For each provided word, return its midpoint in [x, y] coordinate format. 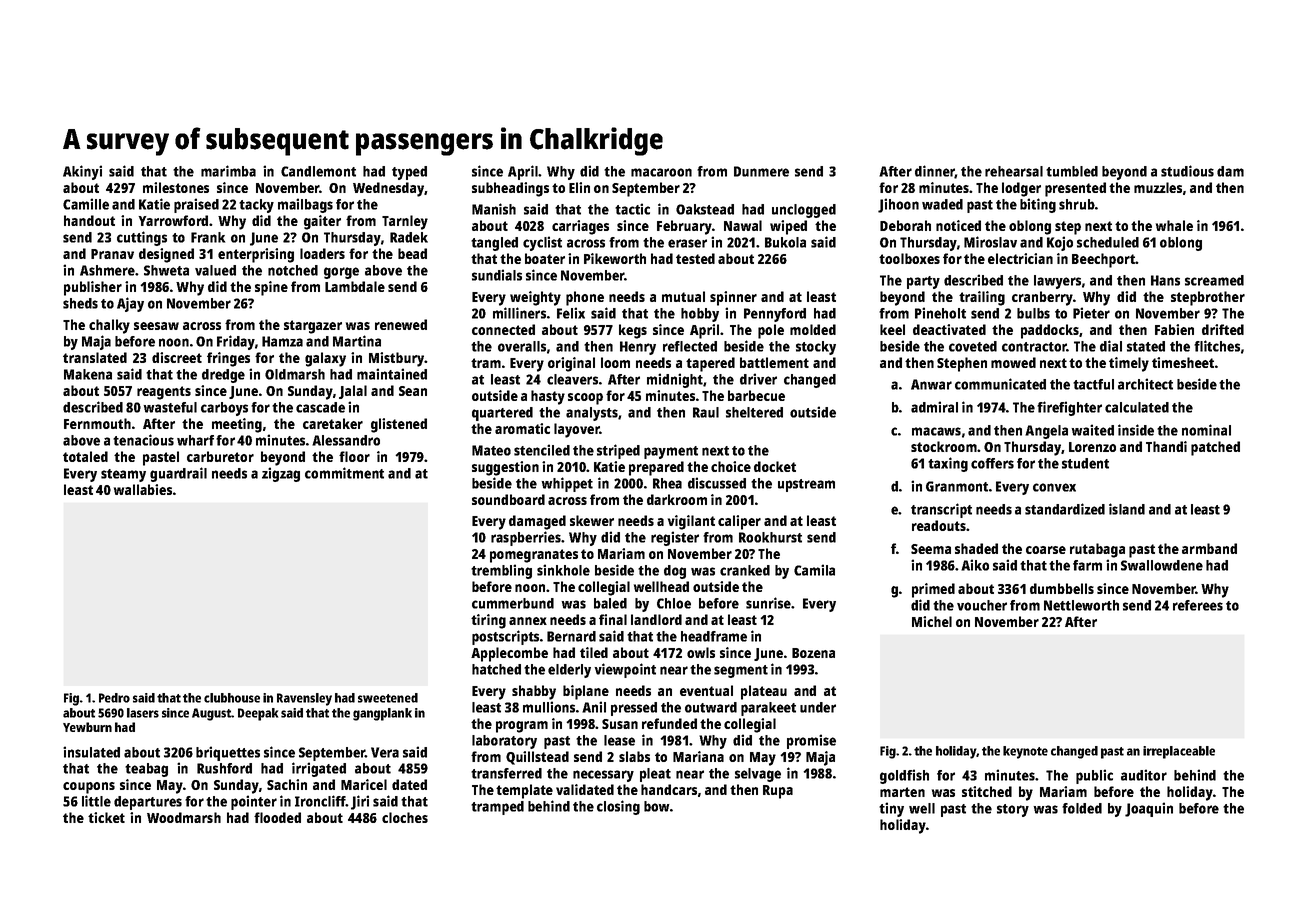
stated [1146, 346]
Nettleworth [1081, 605]
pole [771, 331]
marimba [228, 171]
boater [545, 258]
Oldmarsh [295, 374]
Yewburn [87, 727]
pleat [655, 775]
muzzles [1158, 187]
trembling [501, 571]
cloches [405, 817]
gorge [341, 273]
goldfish [904, 776]
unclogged [804, 211]
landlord [656, 619]
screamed [1214, 280]
